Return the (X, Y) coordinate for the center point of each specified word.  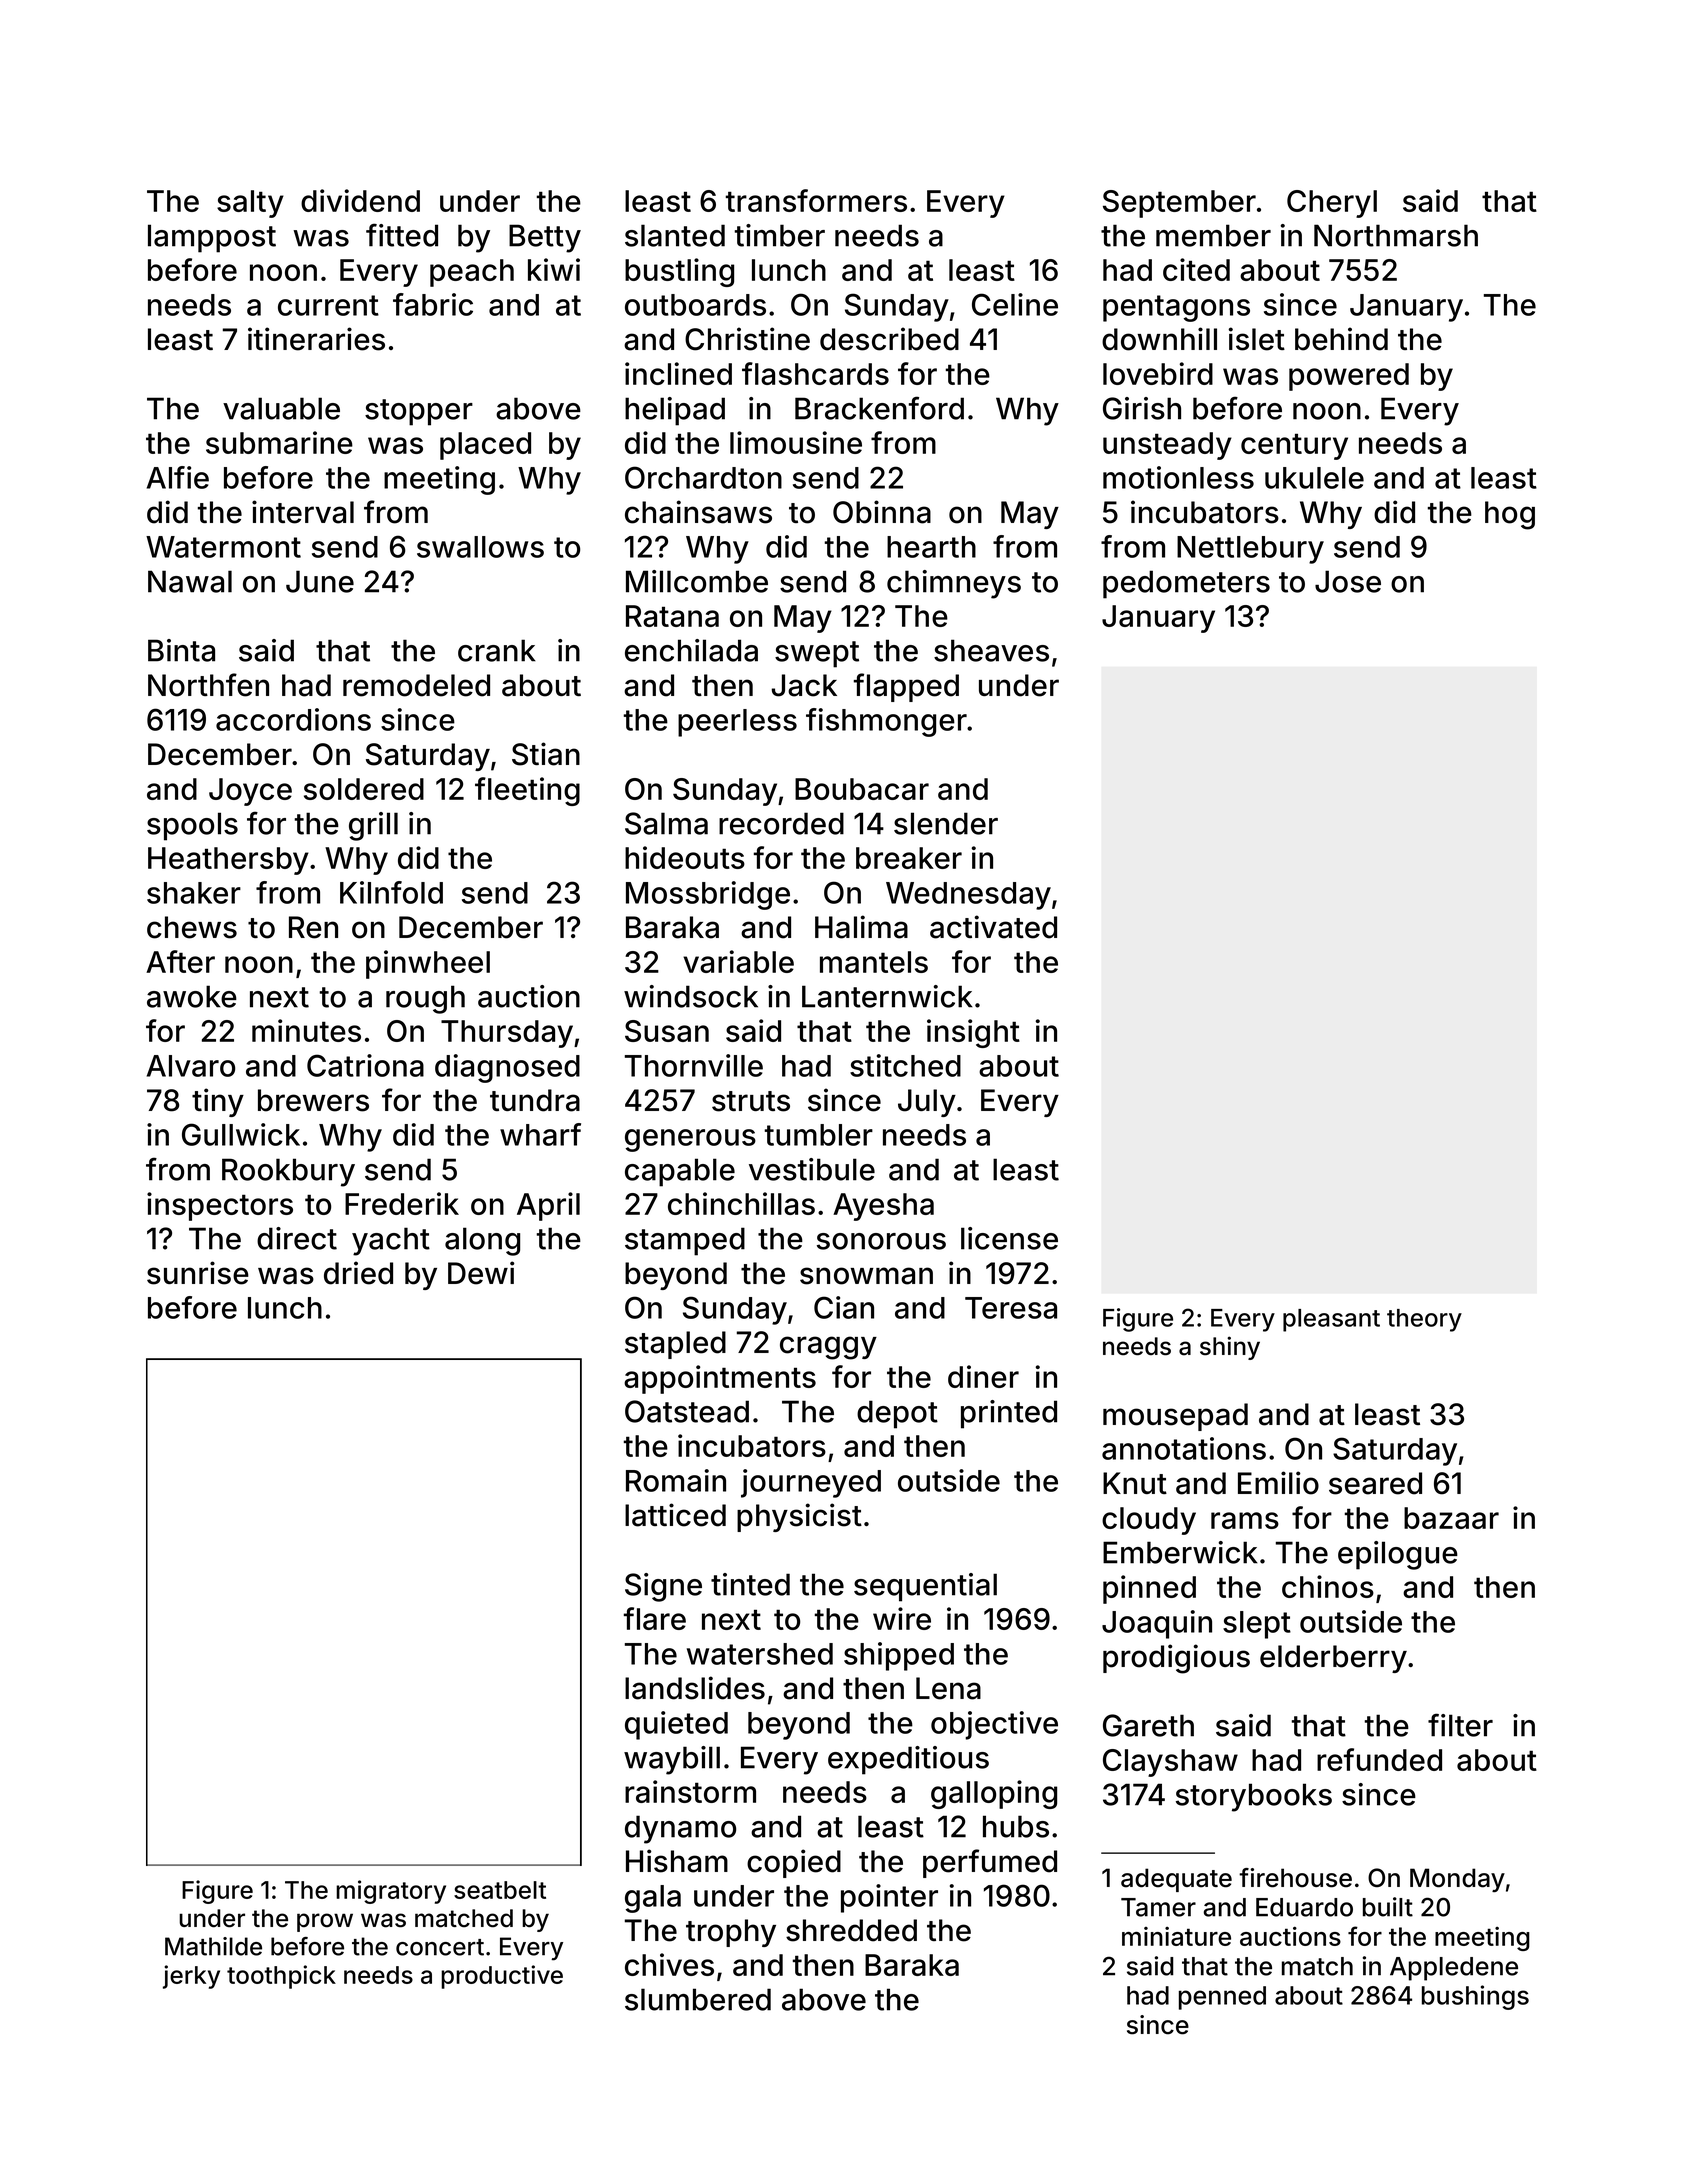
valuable (281, 408)
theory (1424, 1320)
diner (983, 1376)
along (482, 1241)
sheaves (991, 650)
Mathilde (213, 1946)
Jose (1348, 581)
